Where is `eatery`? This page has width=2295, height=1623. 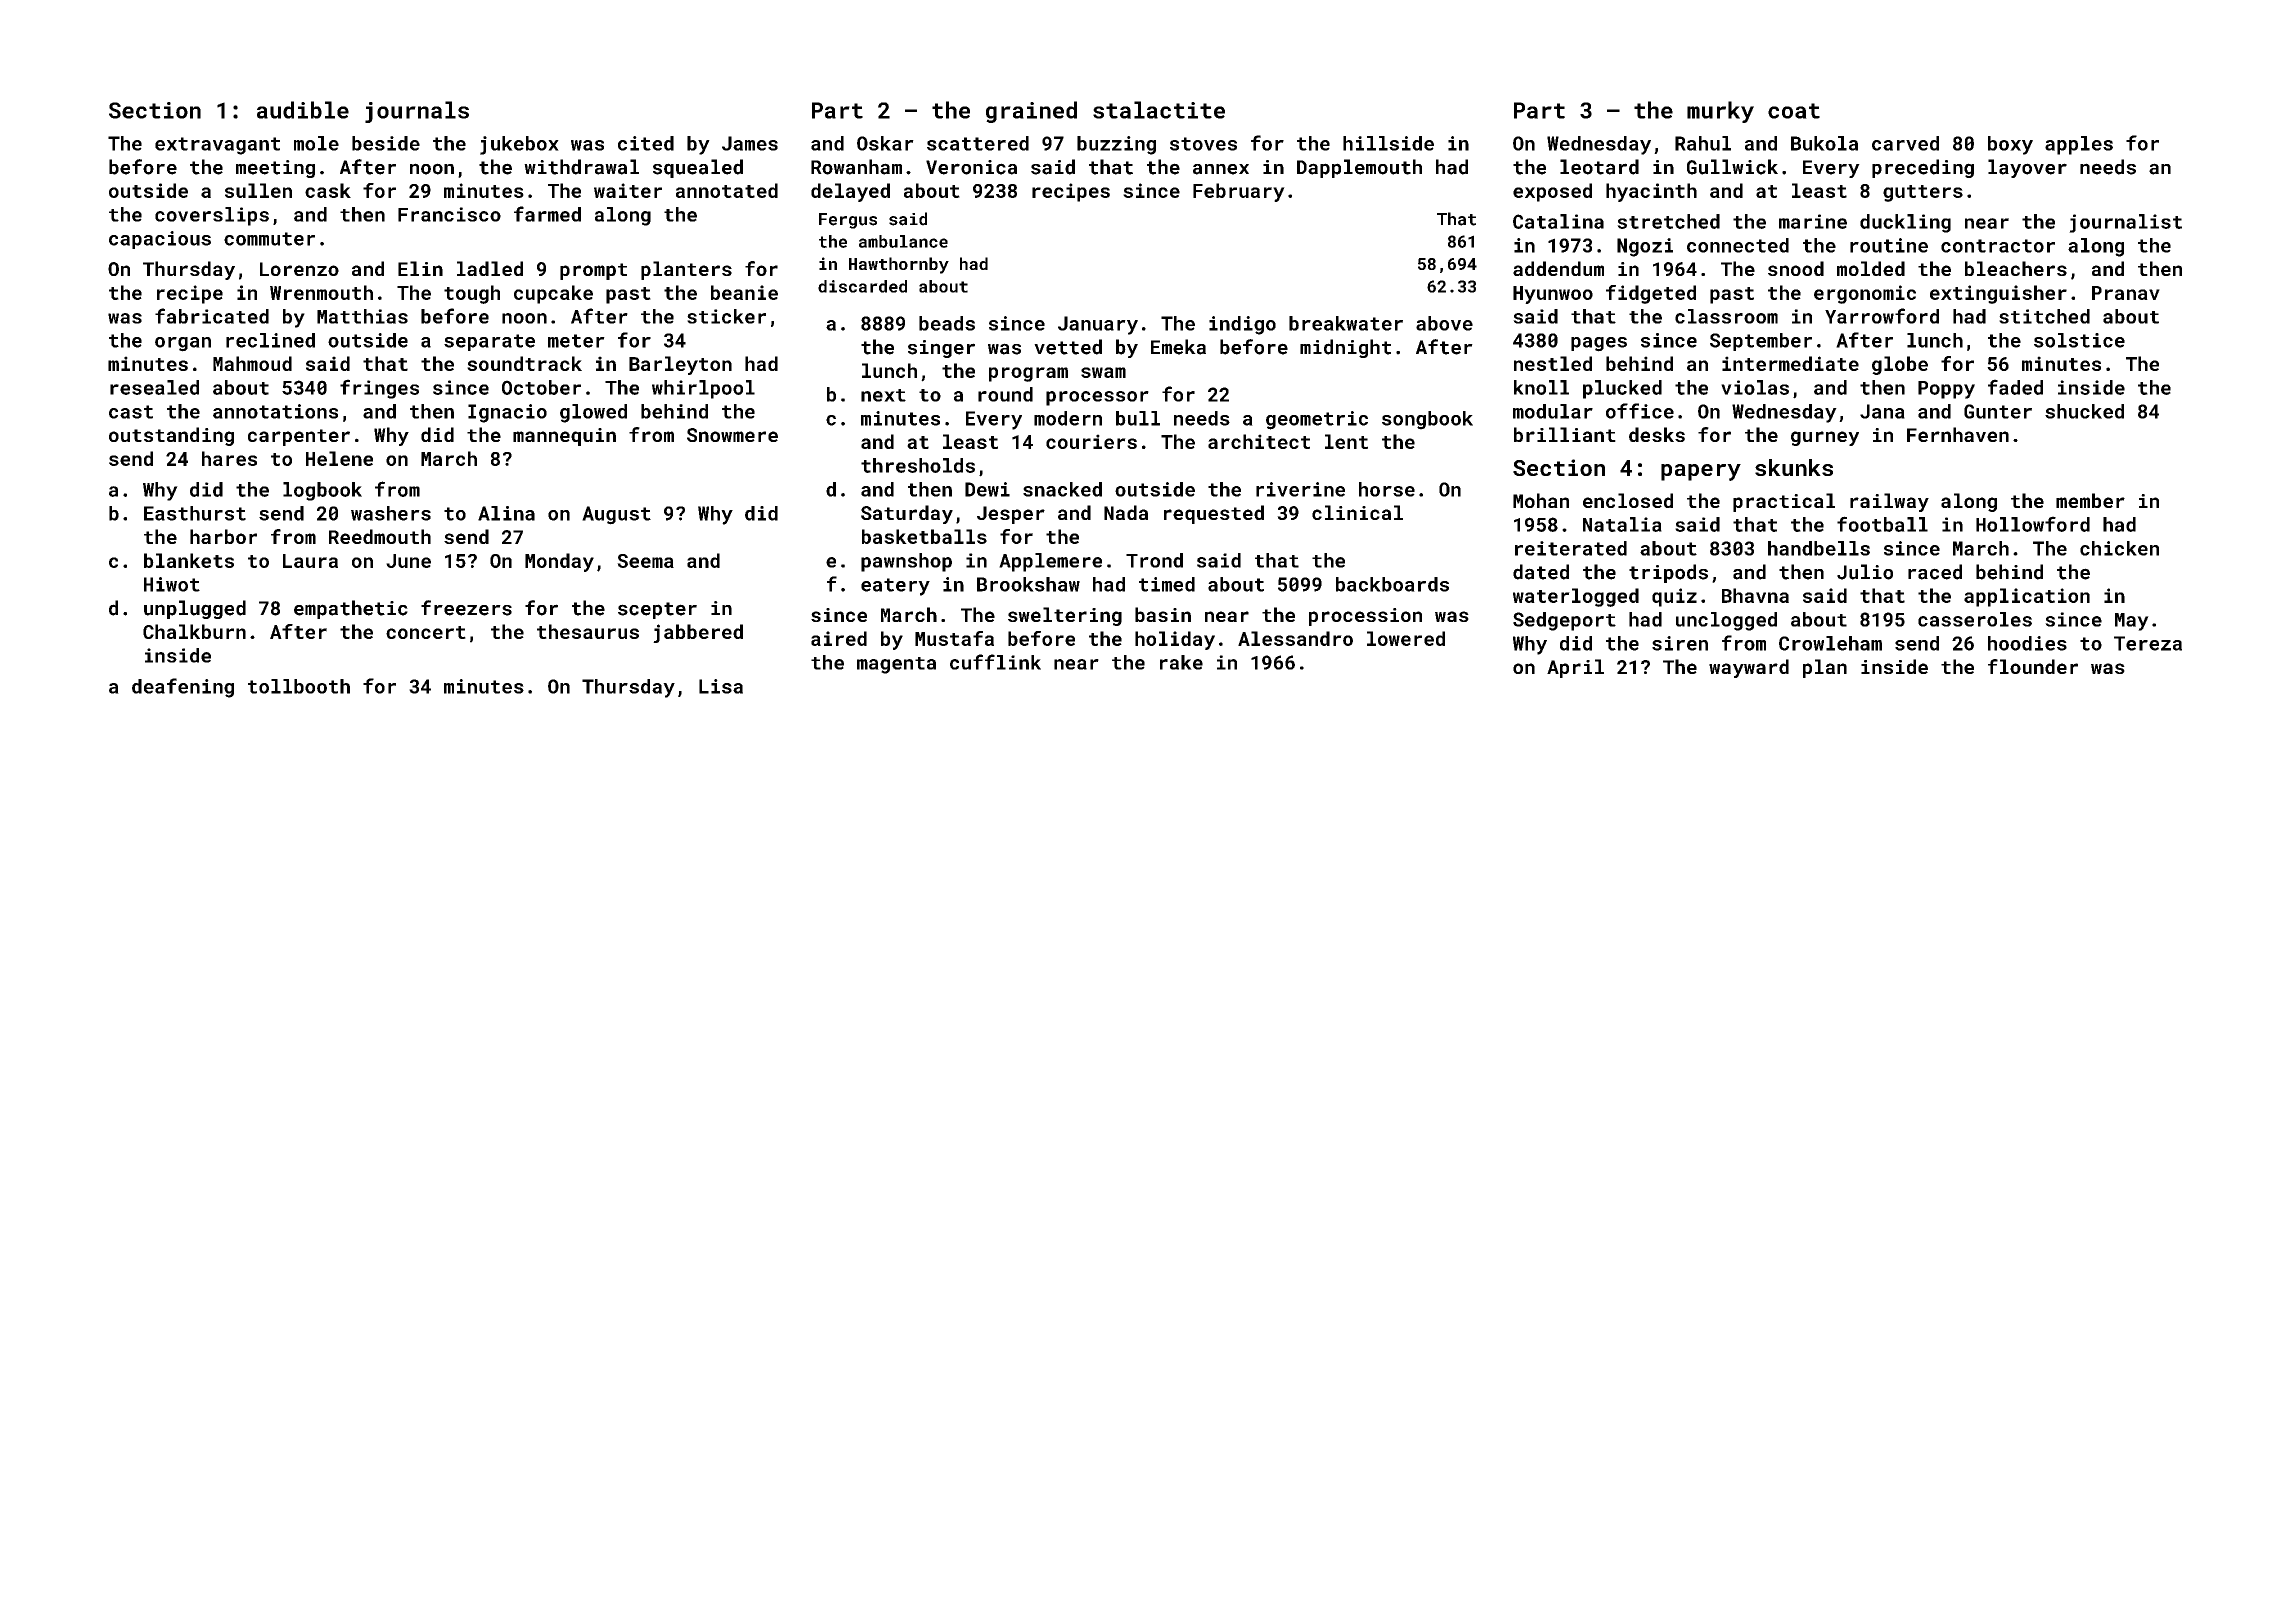 eatery is located at coordinates (895, 587).
